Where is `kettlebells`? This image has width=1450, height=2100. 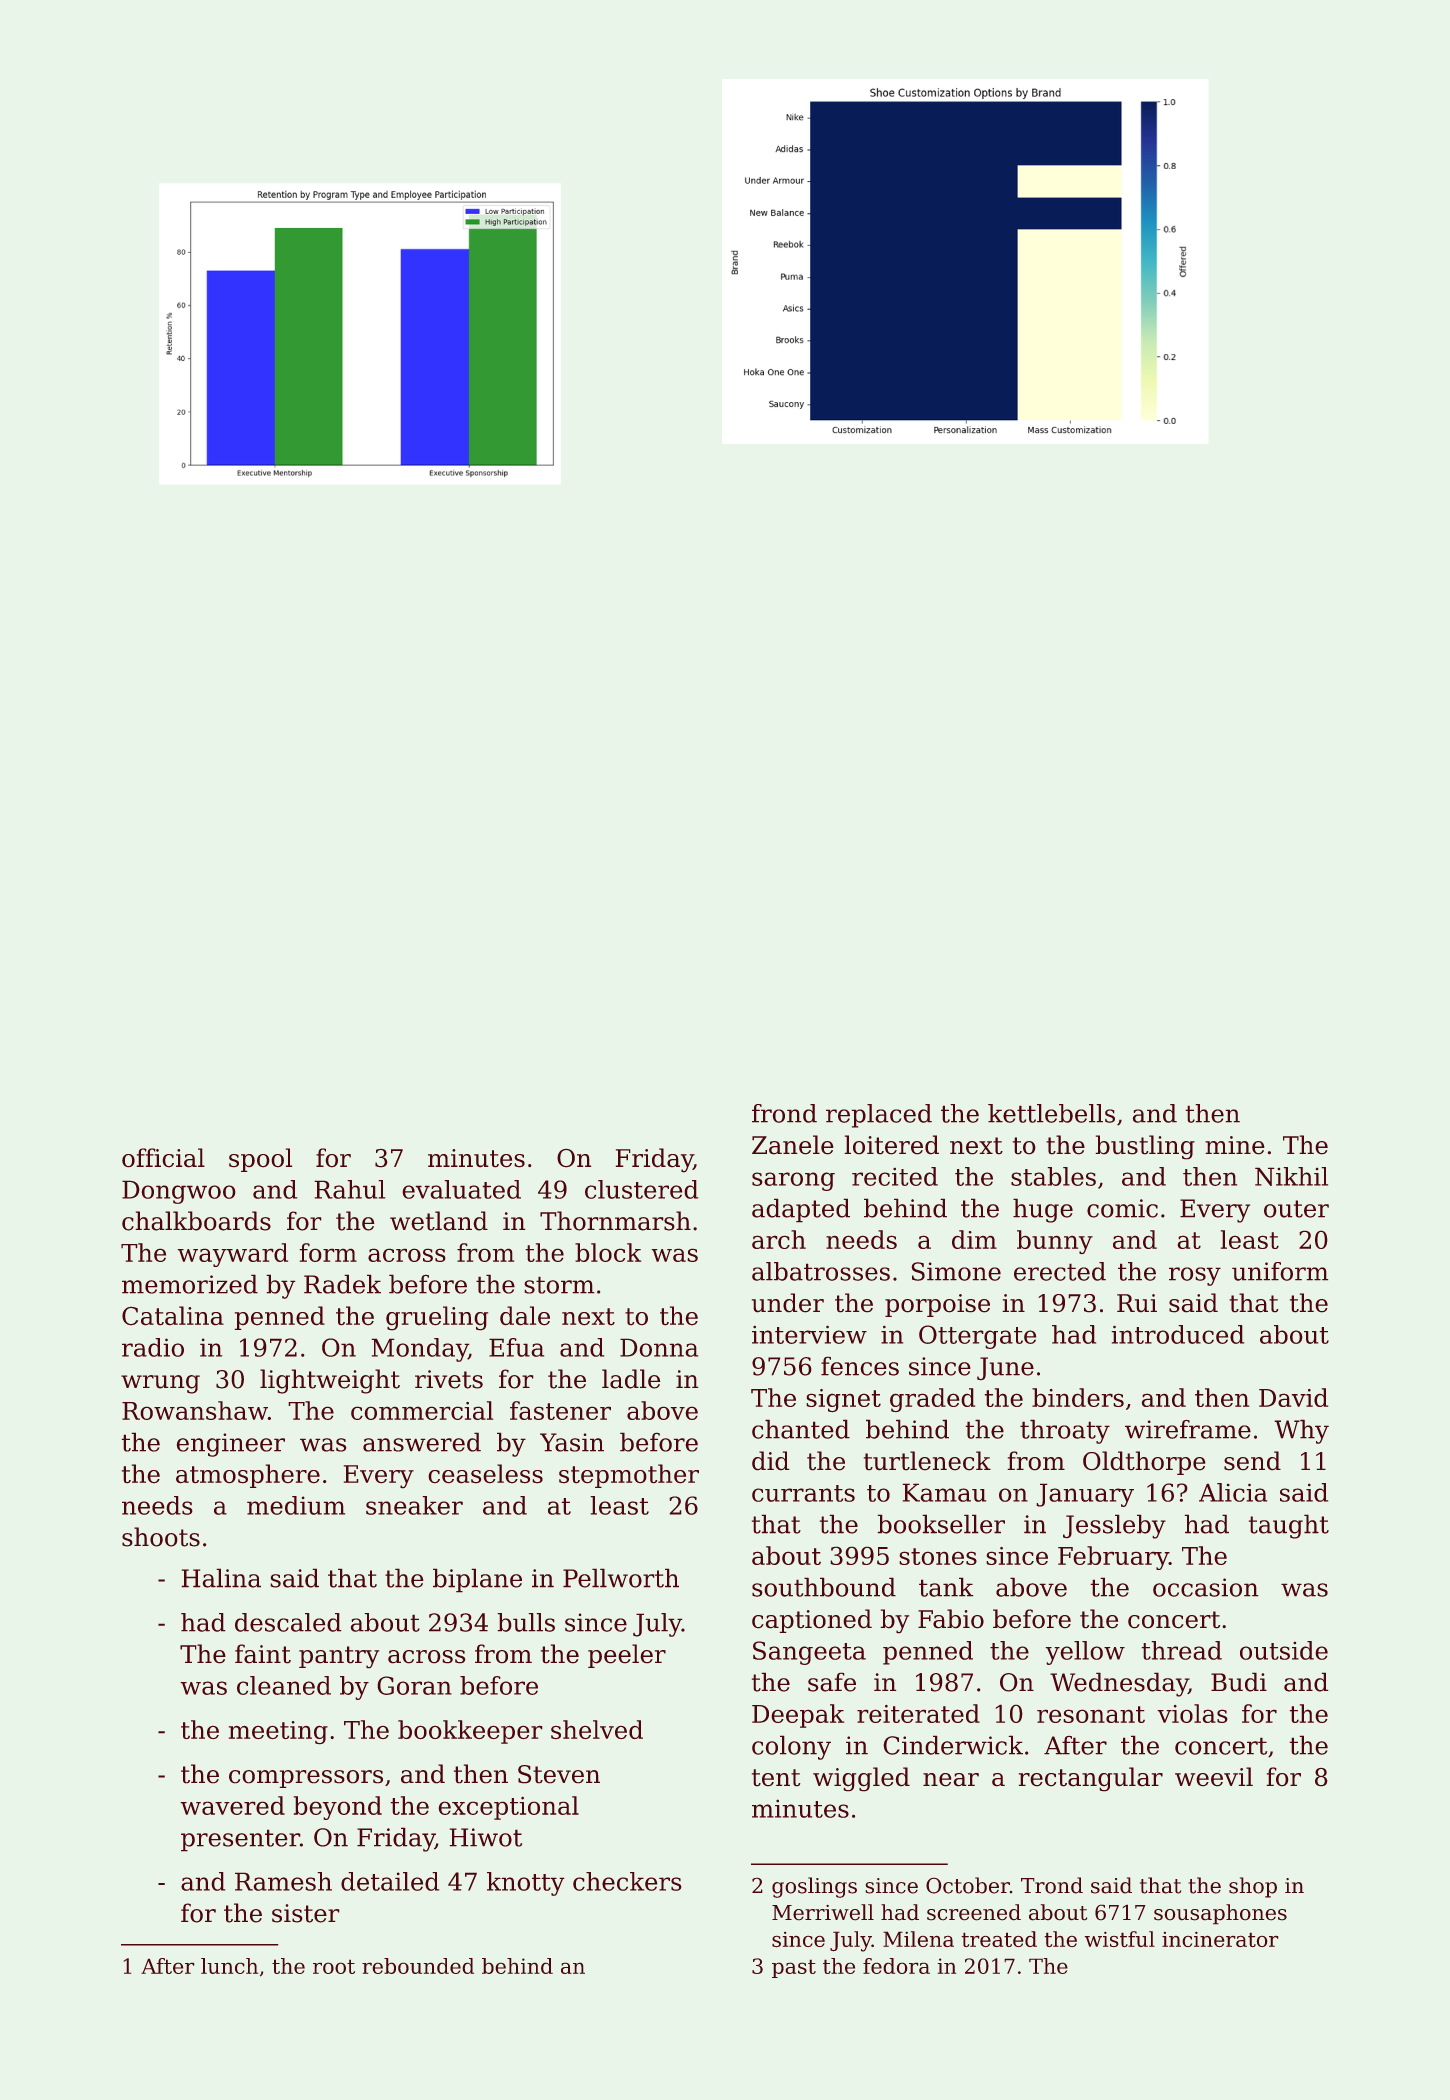
kettlebells is located at coordinates (1051, 1113).
